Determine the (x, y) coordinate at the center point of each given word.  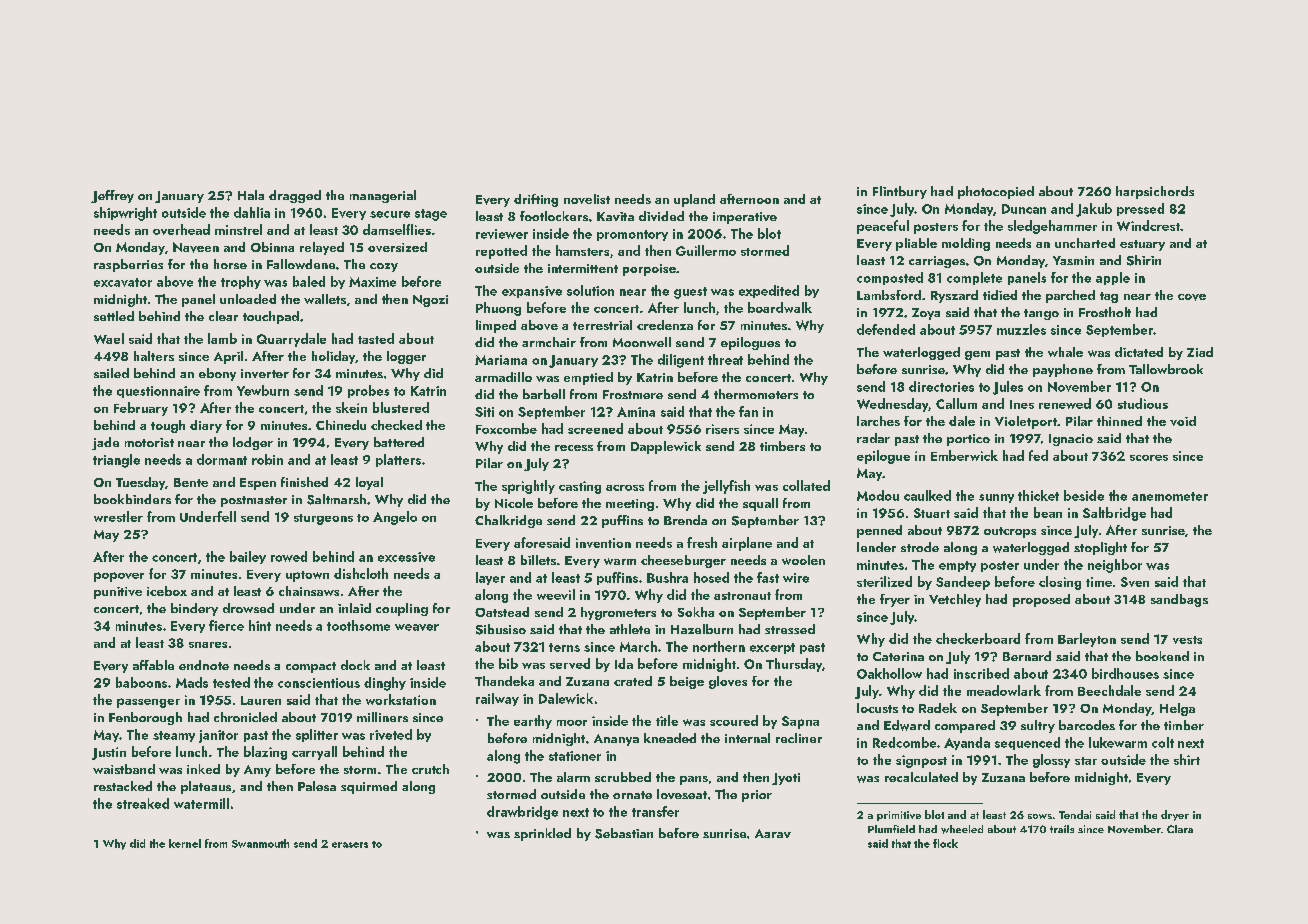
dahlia (252, 212)
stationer (575, 756)
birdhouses (1125, 673)
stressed (790, 629)
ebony (217, 374)
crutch (430, 769)
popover (119, 577)
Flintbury (900, 192)
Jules (1008, 388)
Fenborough (145, 718)
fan (748, 411)
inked (203, 769)
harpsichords (1155, 192)
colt (1163, 742)
